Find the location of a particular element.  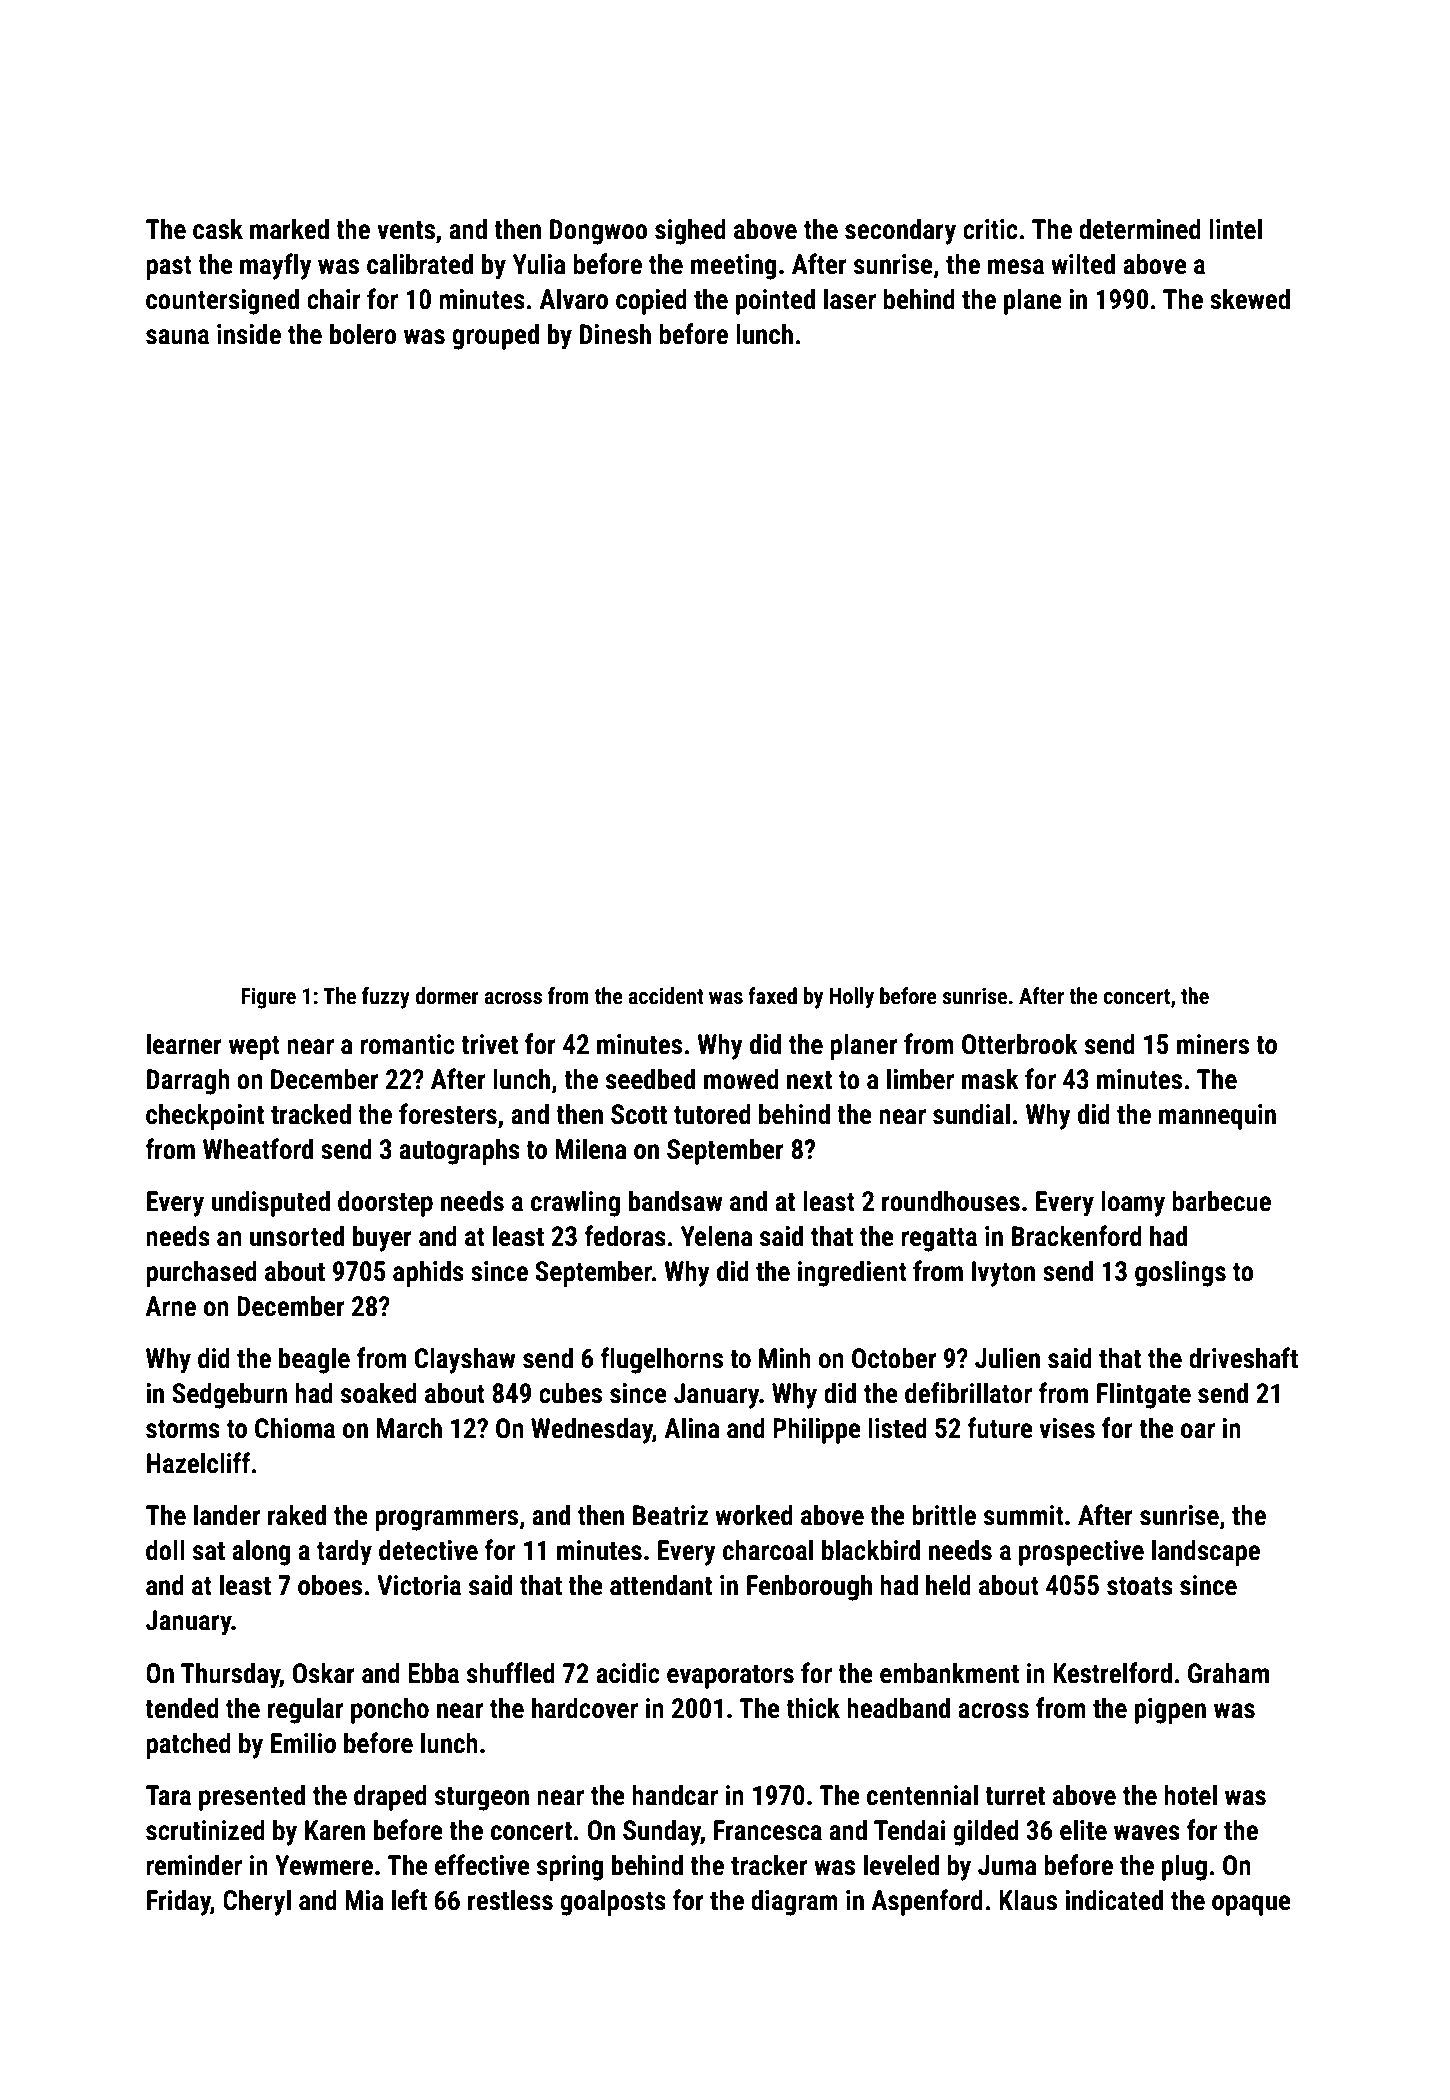

pointed is located at coordinates (775, 301).
